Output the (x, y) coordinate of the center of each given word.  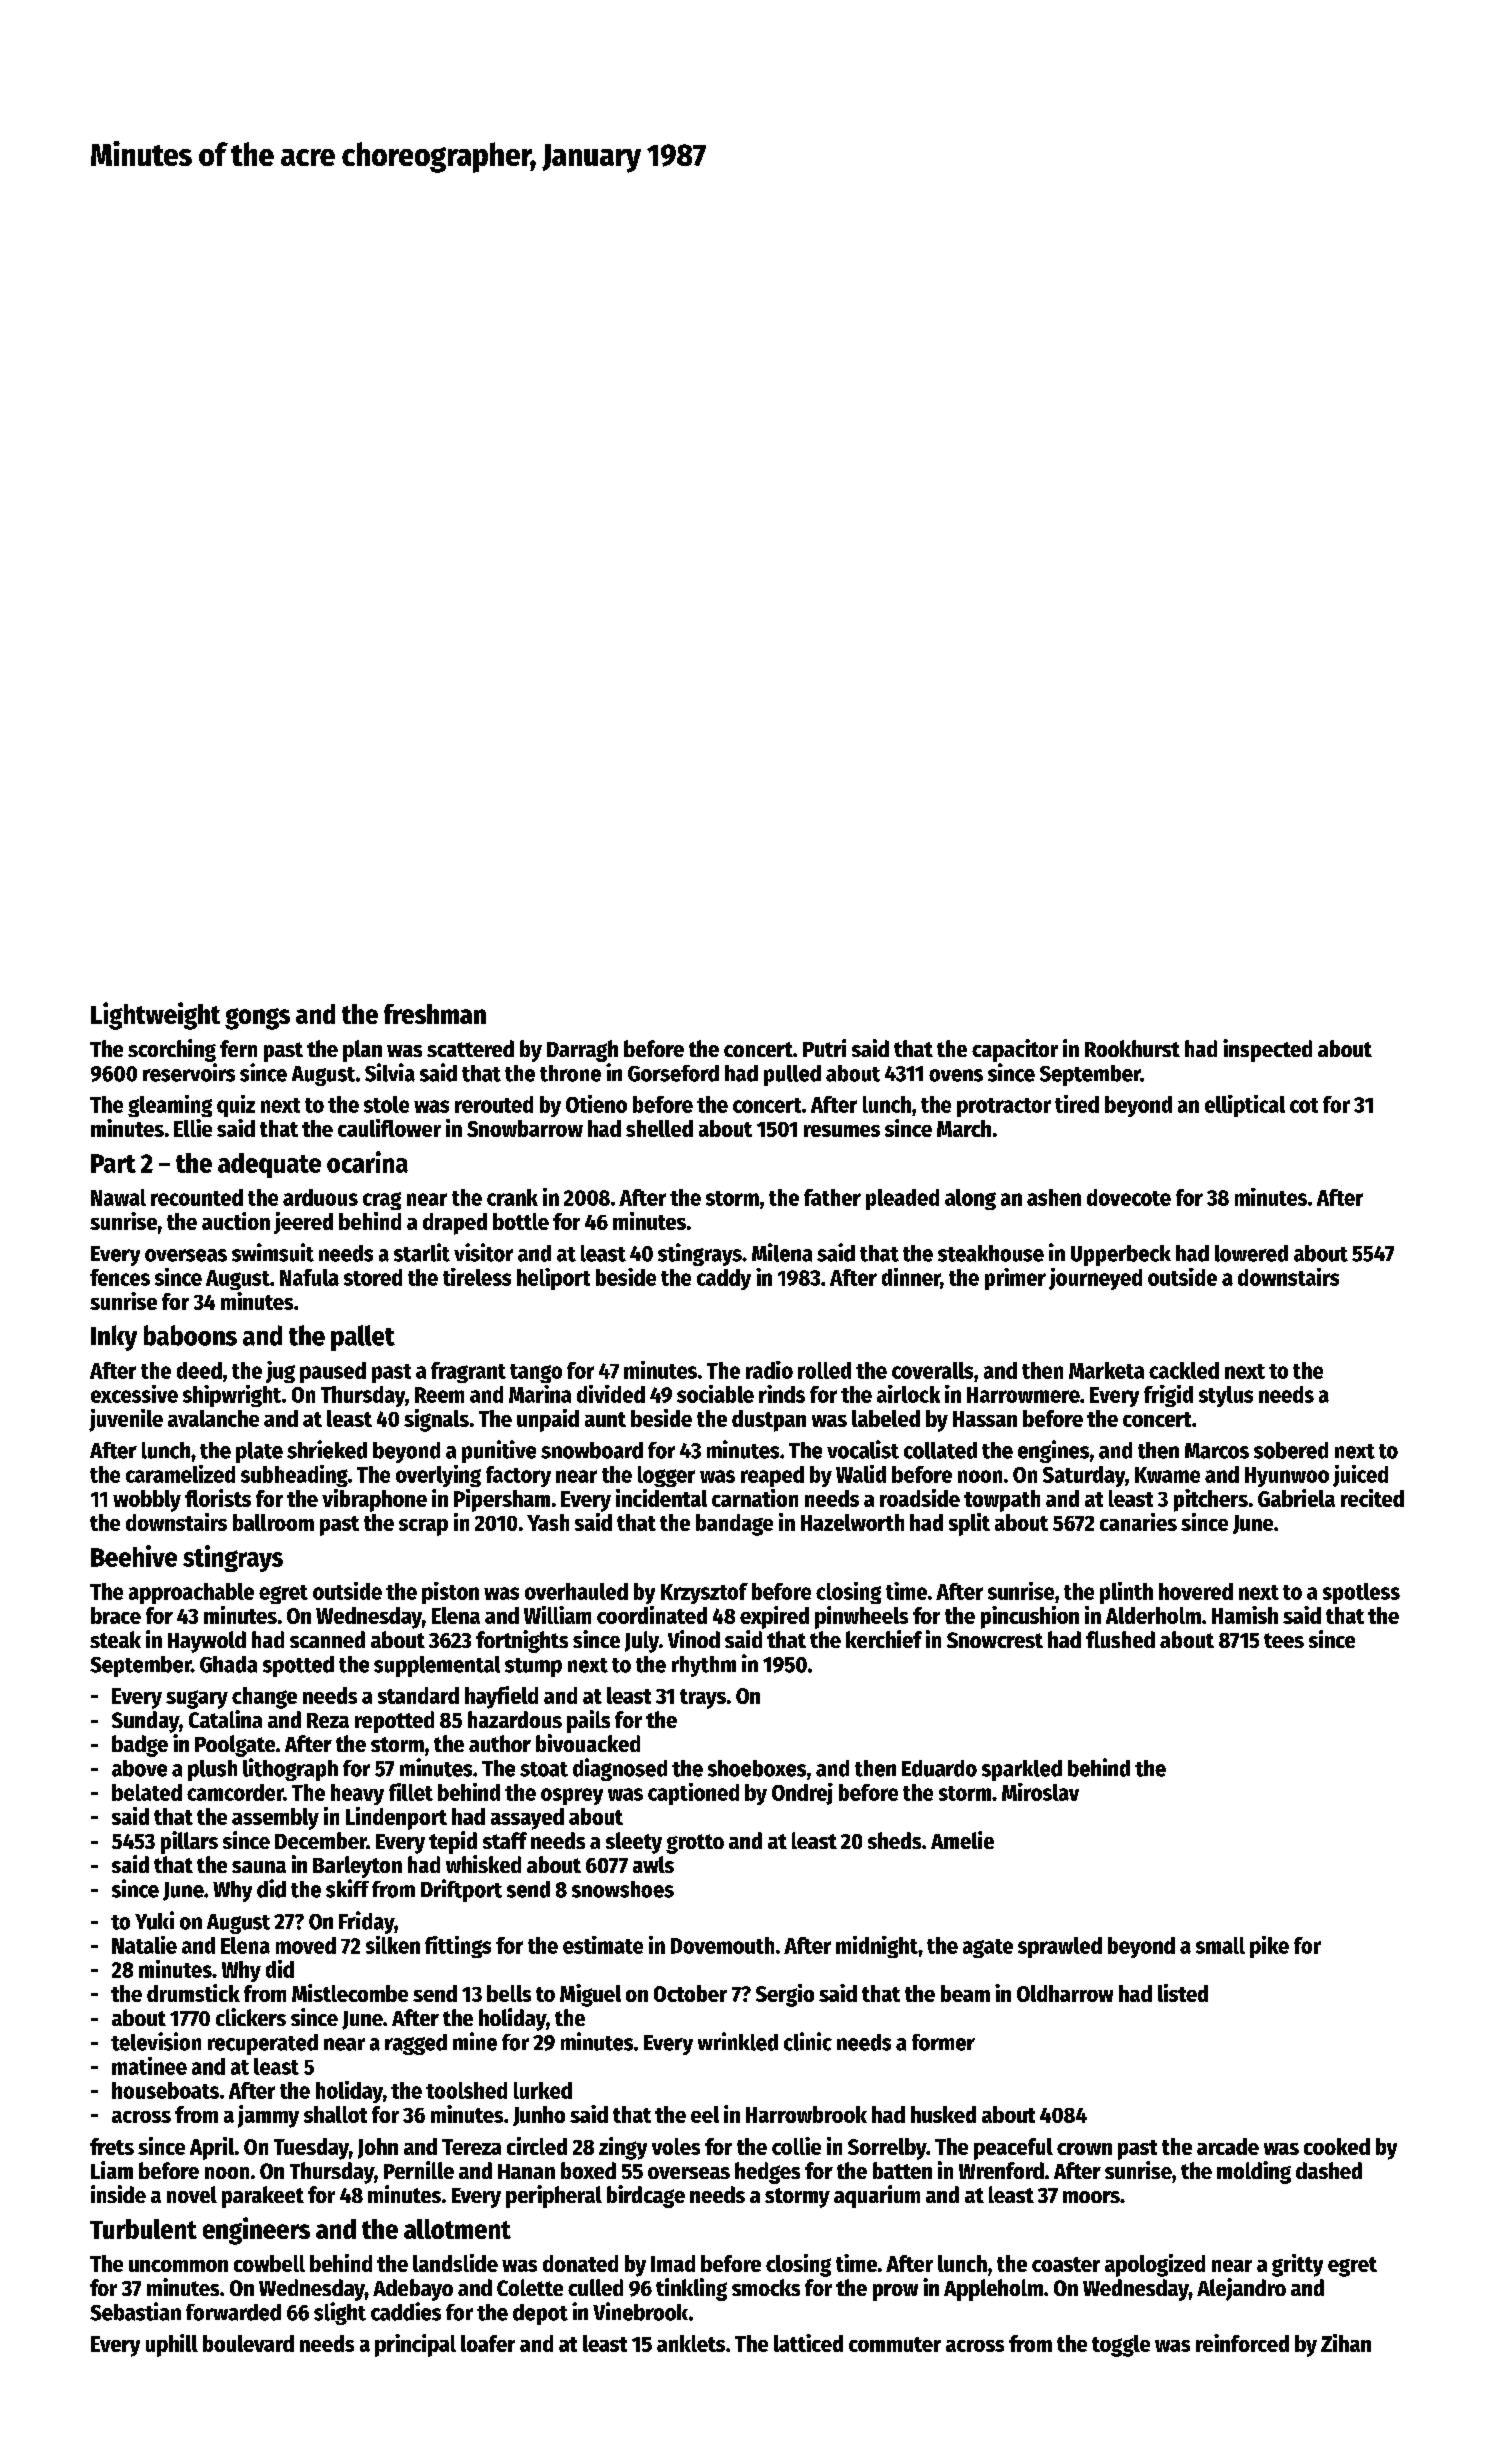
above (139, 1768)
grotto (695, 1844)
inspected (1267, 1050)
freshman (435, 1014)
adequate (269, 1165)
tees (1284, 1640)
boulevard (248, 2343)
